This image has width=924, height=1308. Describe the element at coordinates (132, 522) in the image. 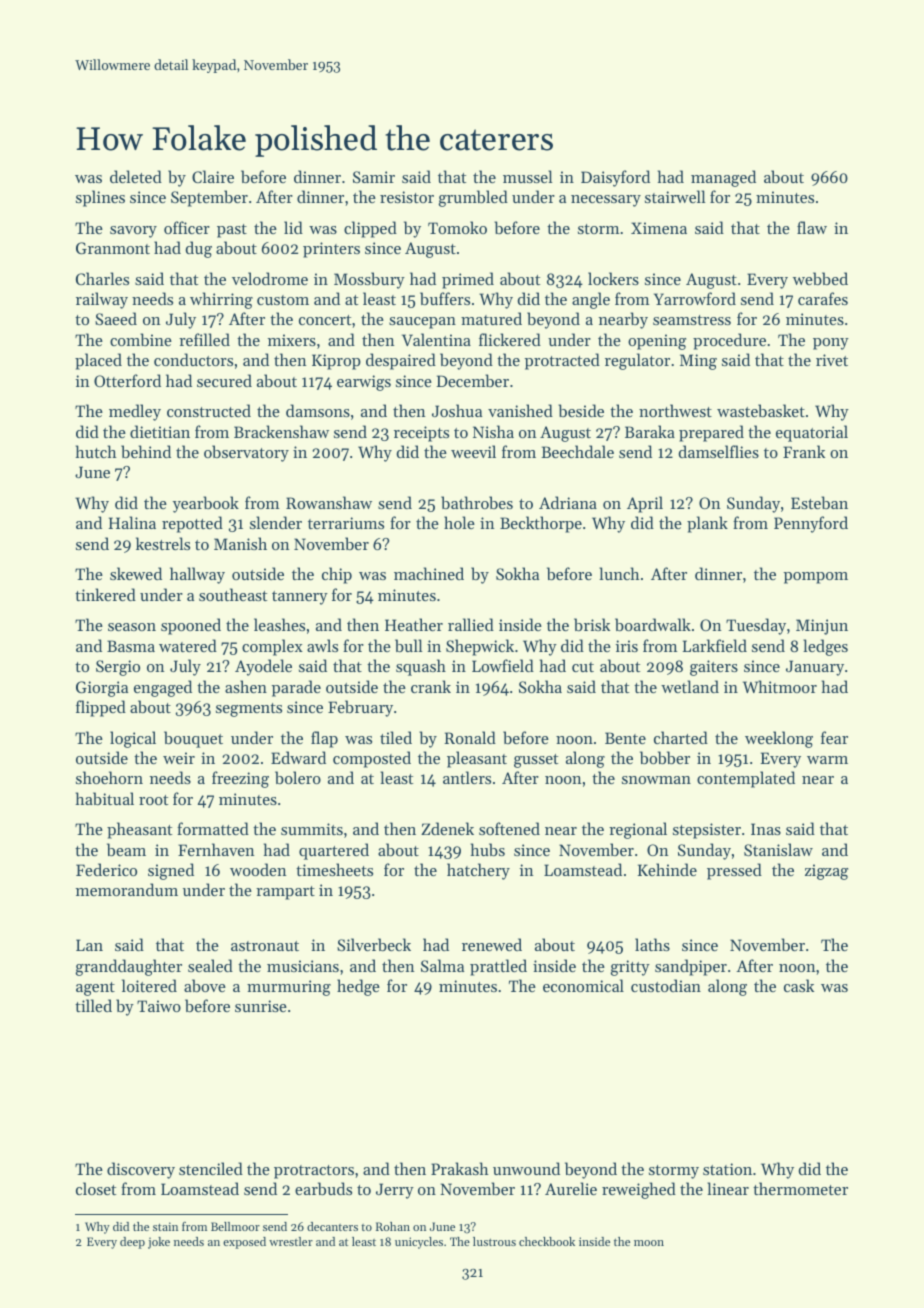

I see `Halina` at that location.
